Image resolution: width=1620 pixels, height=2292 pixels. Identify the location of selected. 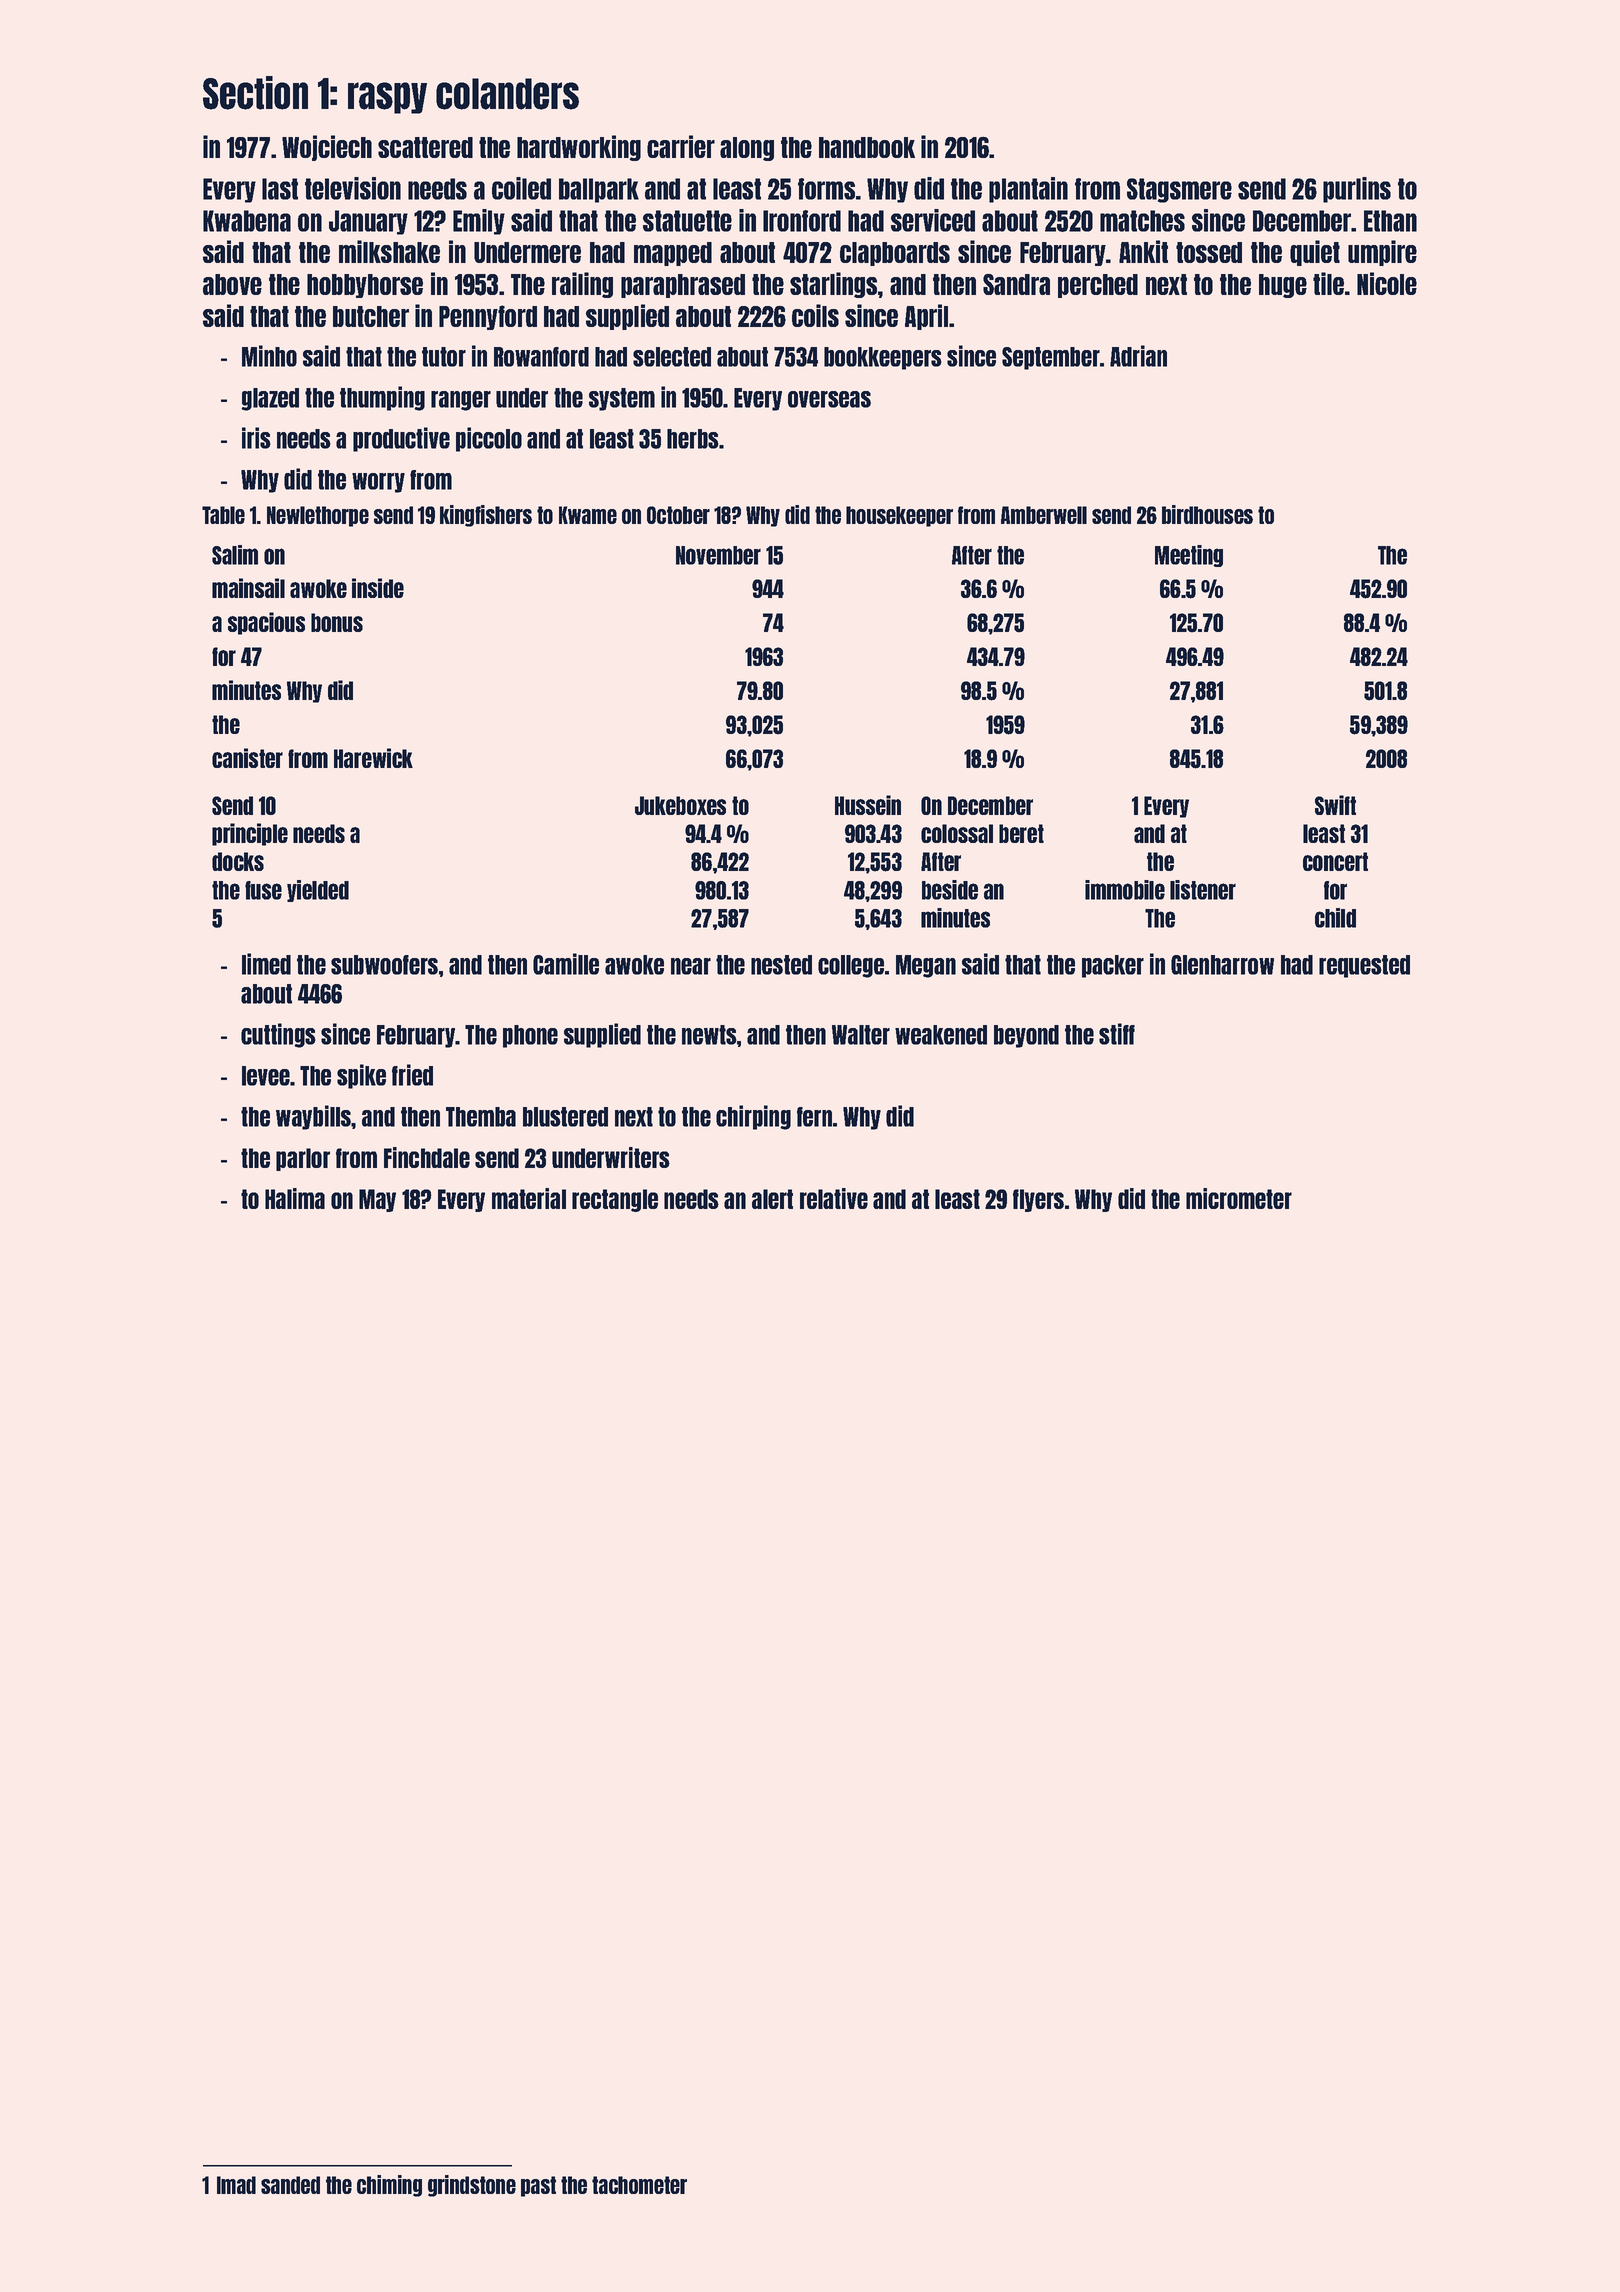
(672, 357).
